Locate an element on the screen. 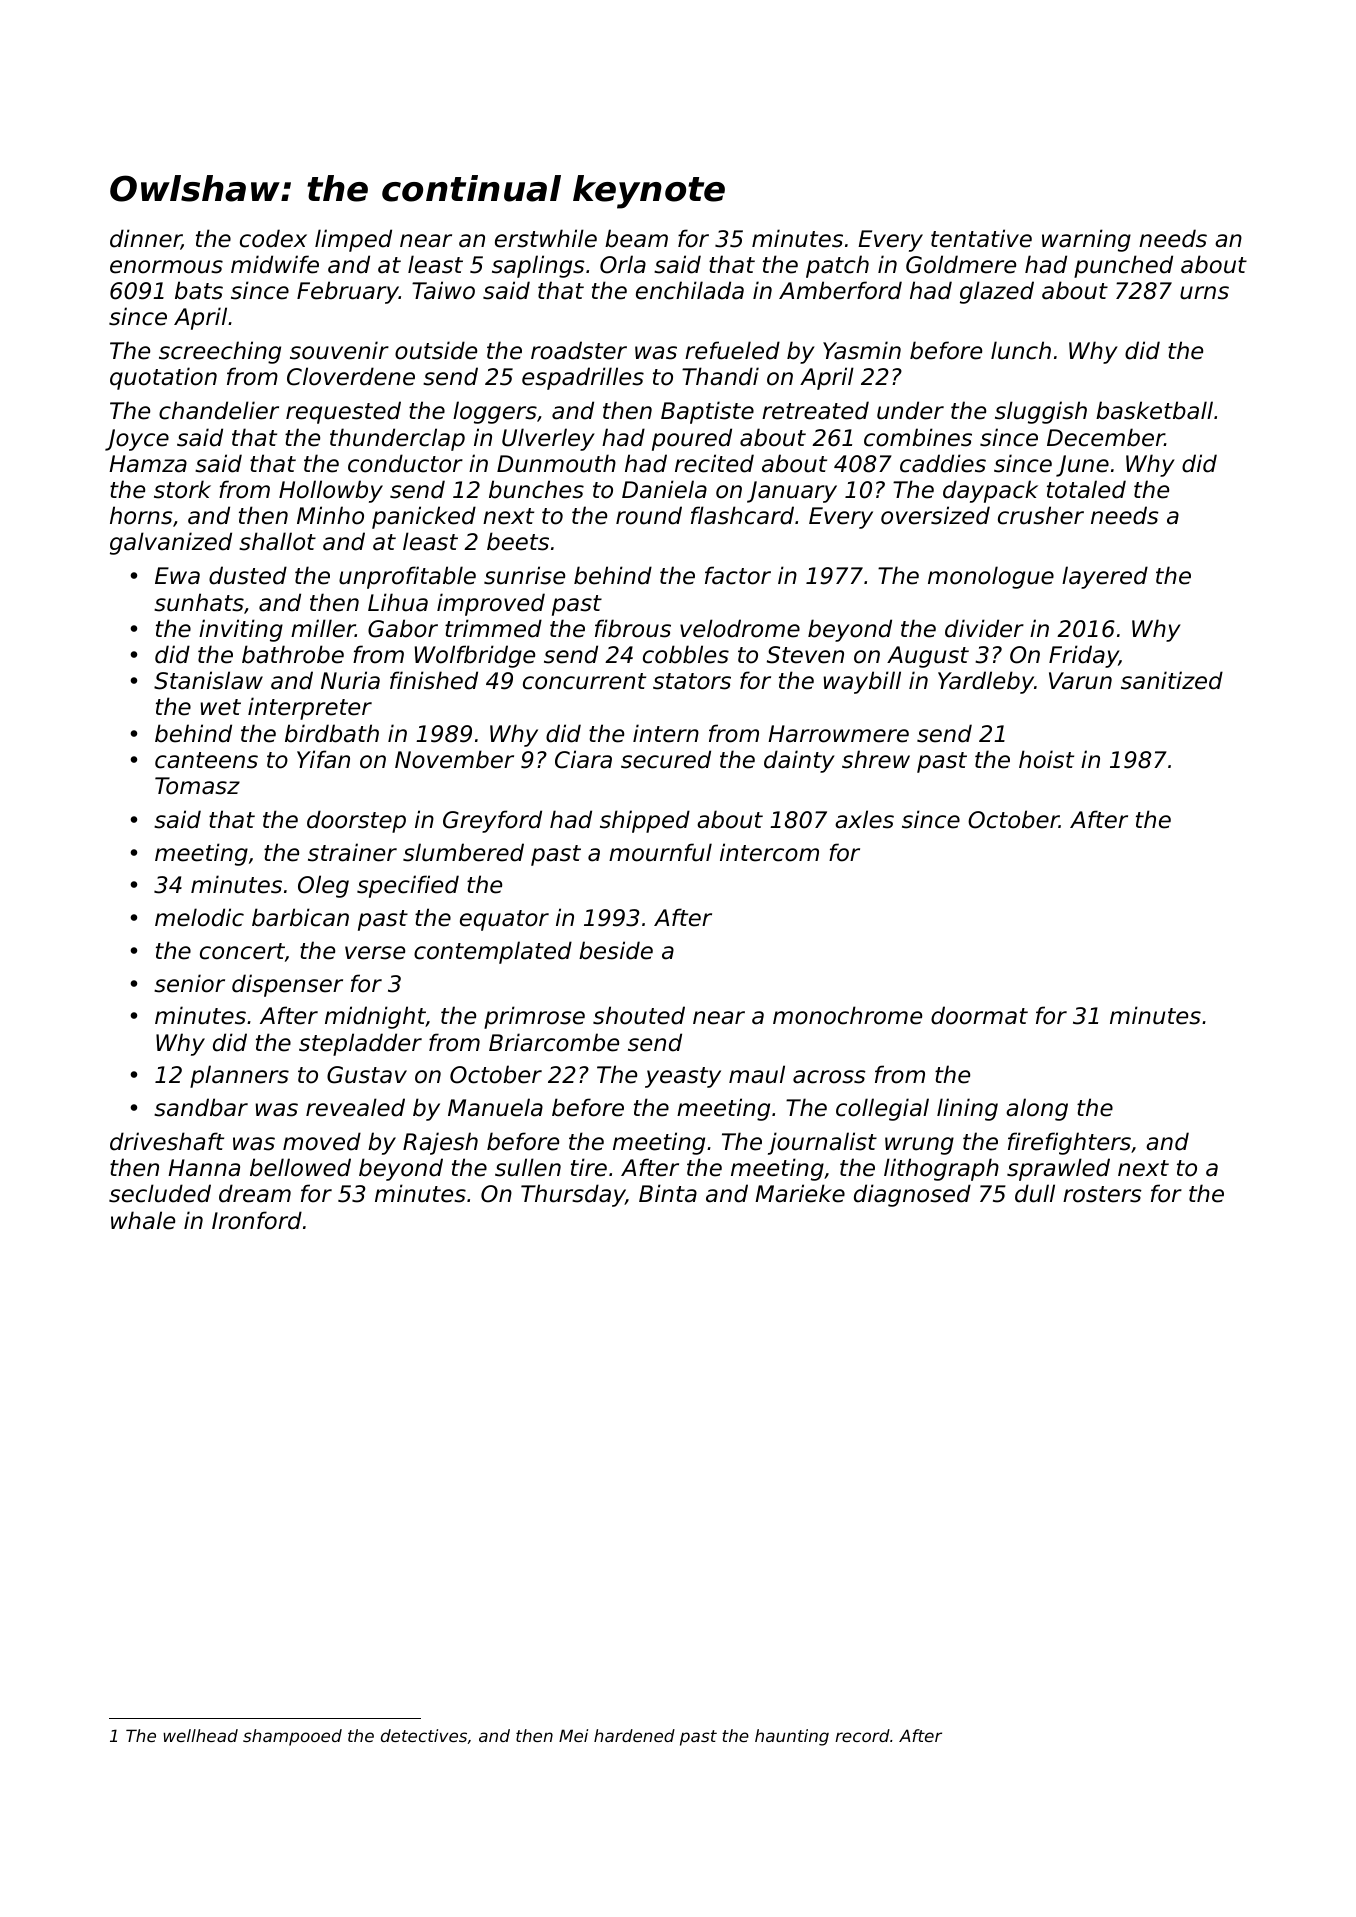  sunhats is located at coordinates (199, 602).
